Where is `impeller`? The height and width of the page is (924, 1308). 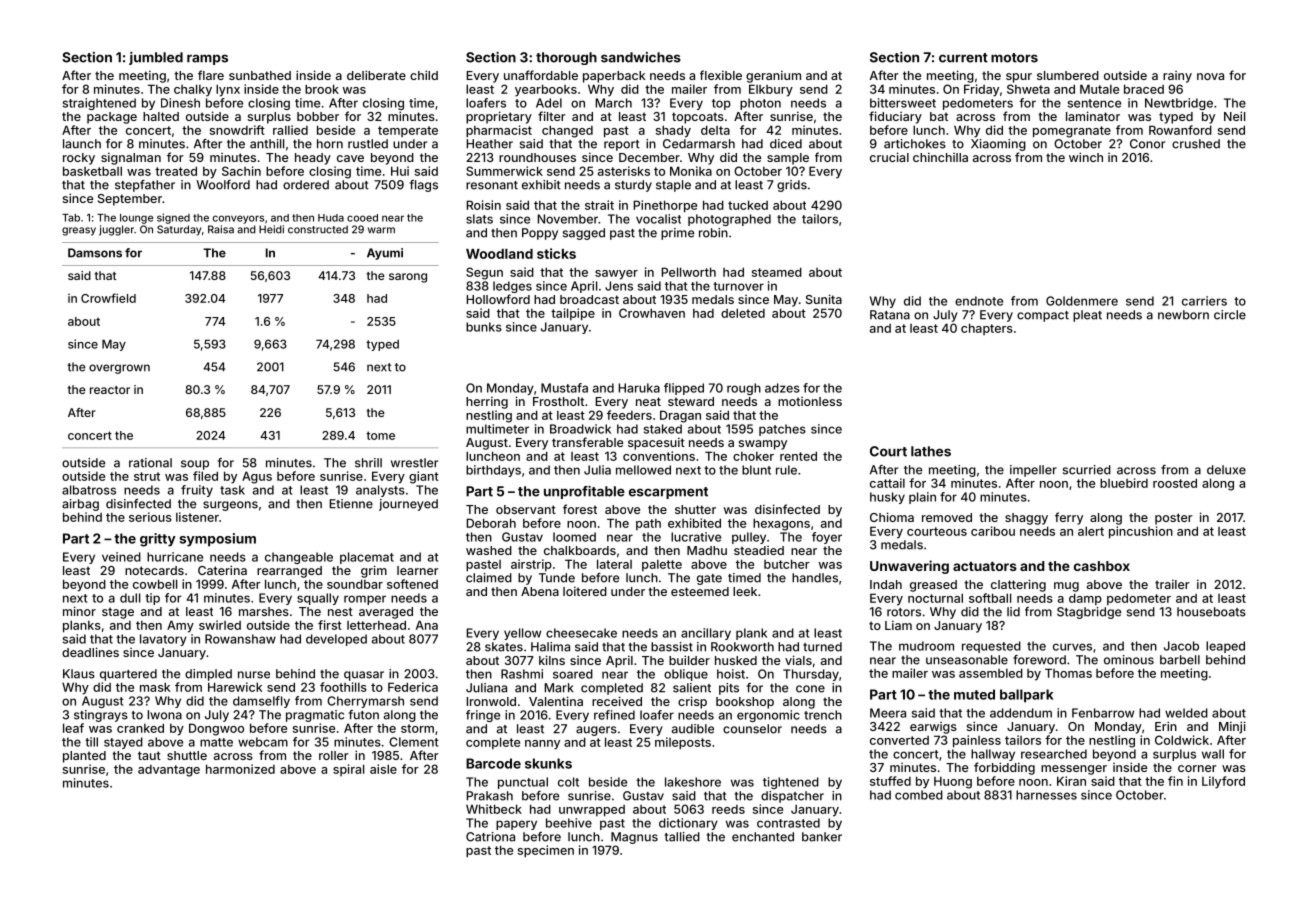
impeller is located at coordinates (1033, 471).
